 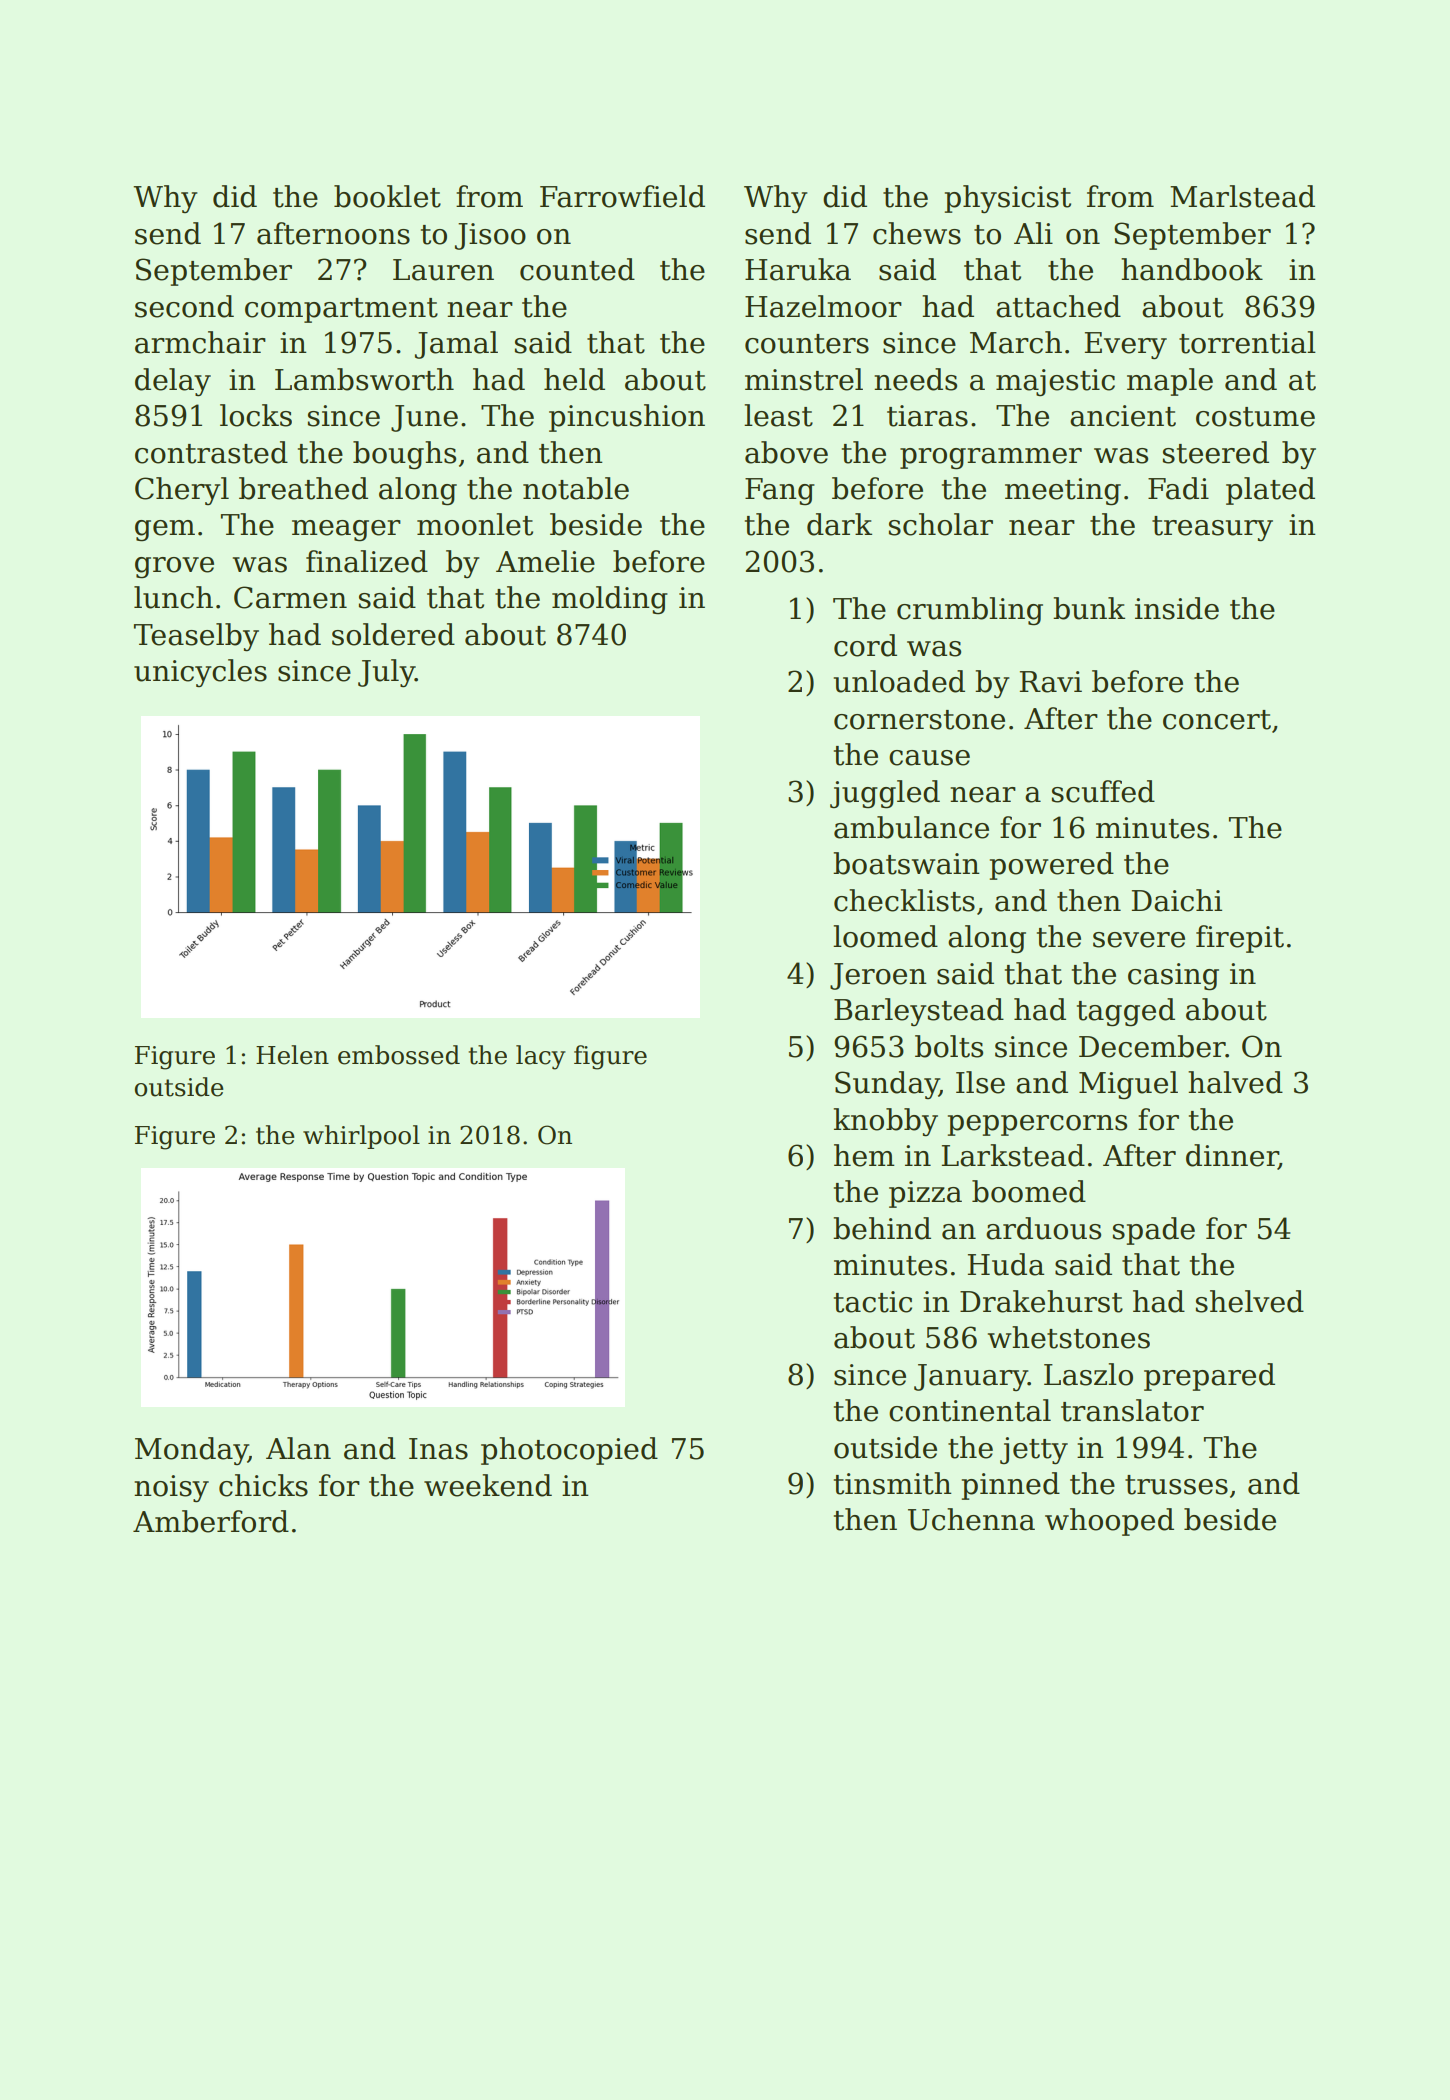 I want to click on dinner, so click(x=1232, y=1156).
